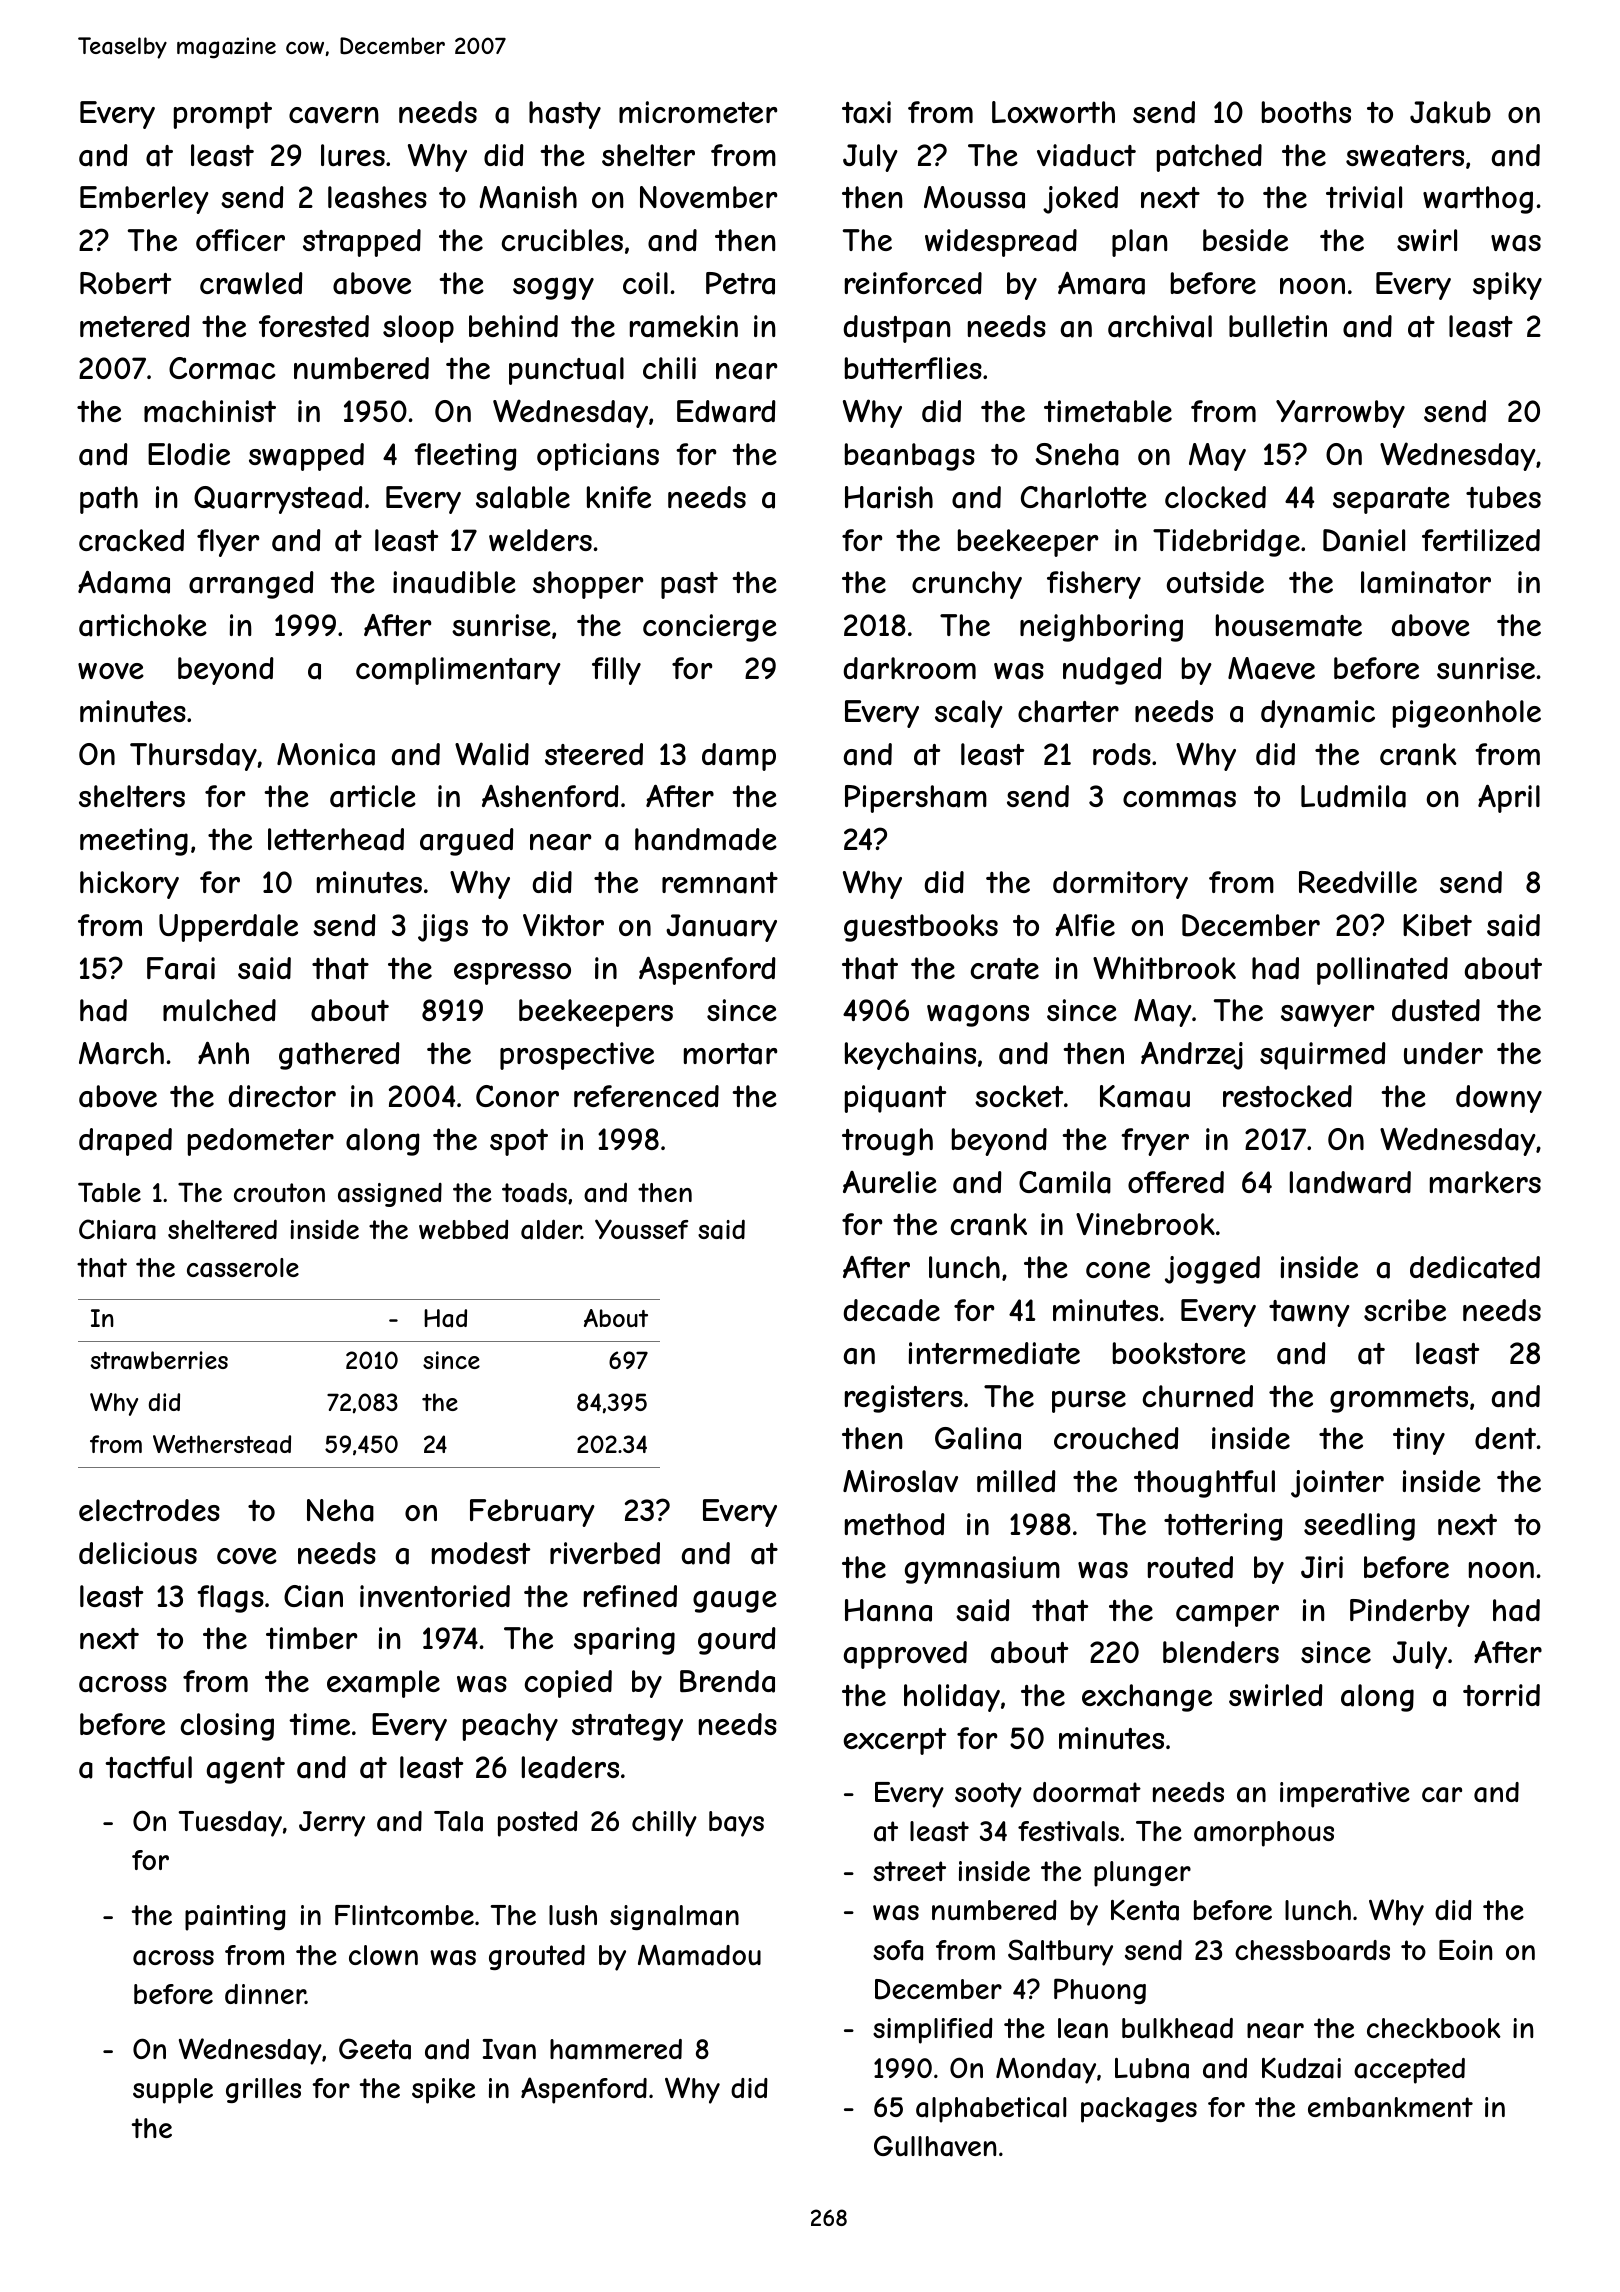 The width and height of the document is (1620, 2292). What do you see at coordinates (1155, 1142) in the document?
I see `fryer` at bounding box center [1155, 1142].
